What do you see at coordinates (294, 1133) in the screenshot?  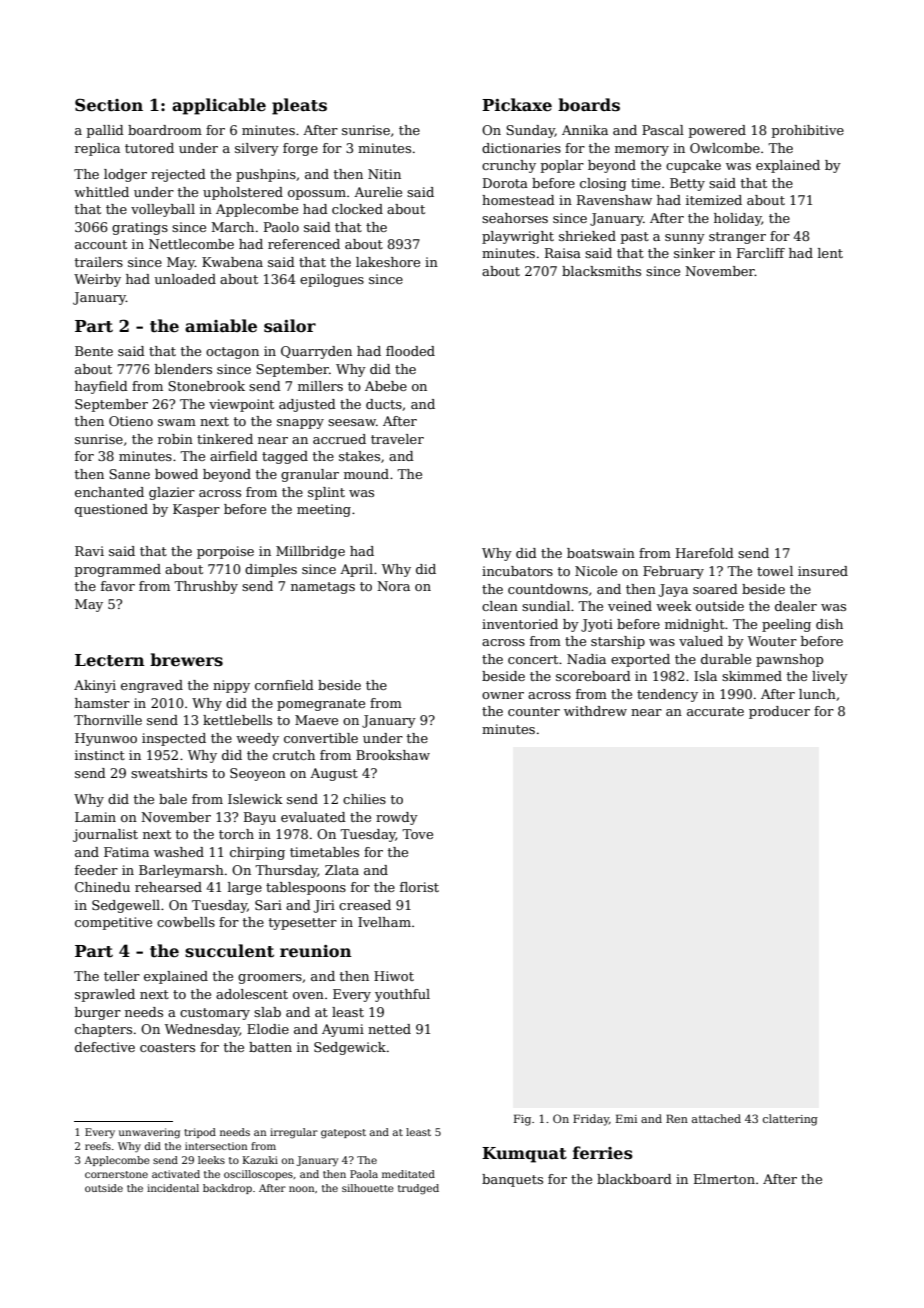 I see `irregular` at bounding box center [294, 1133].
